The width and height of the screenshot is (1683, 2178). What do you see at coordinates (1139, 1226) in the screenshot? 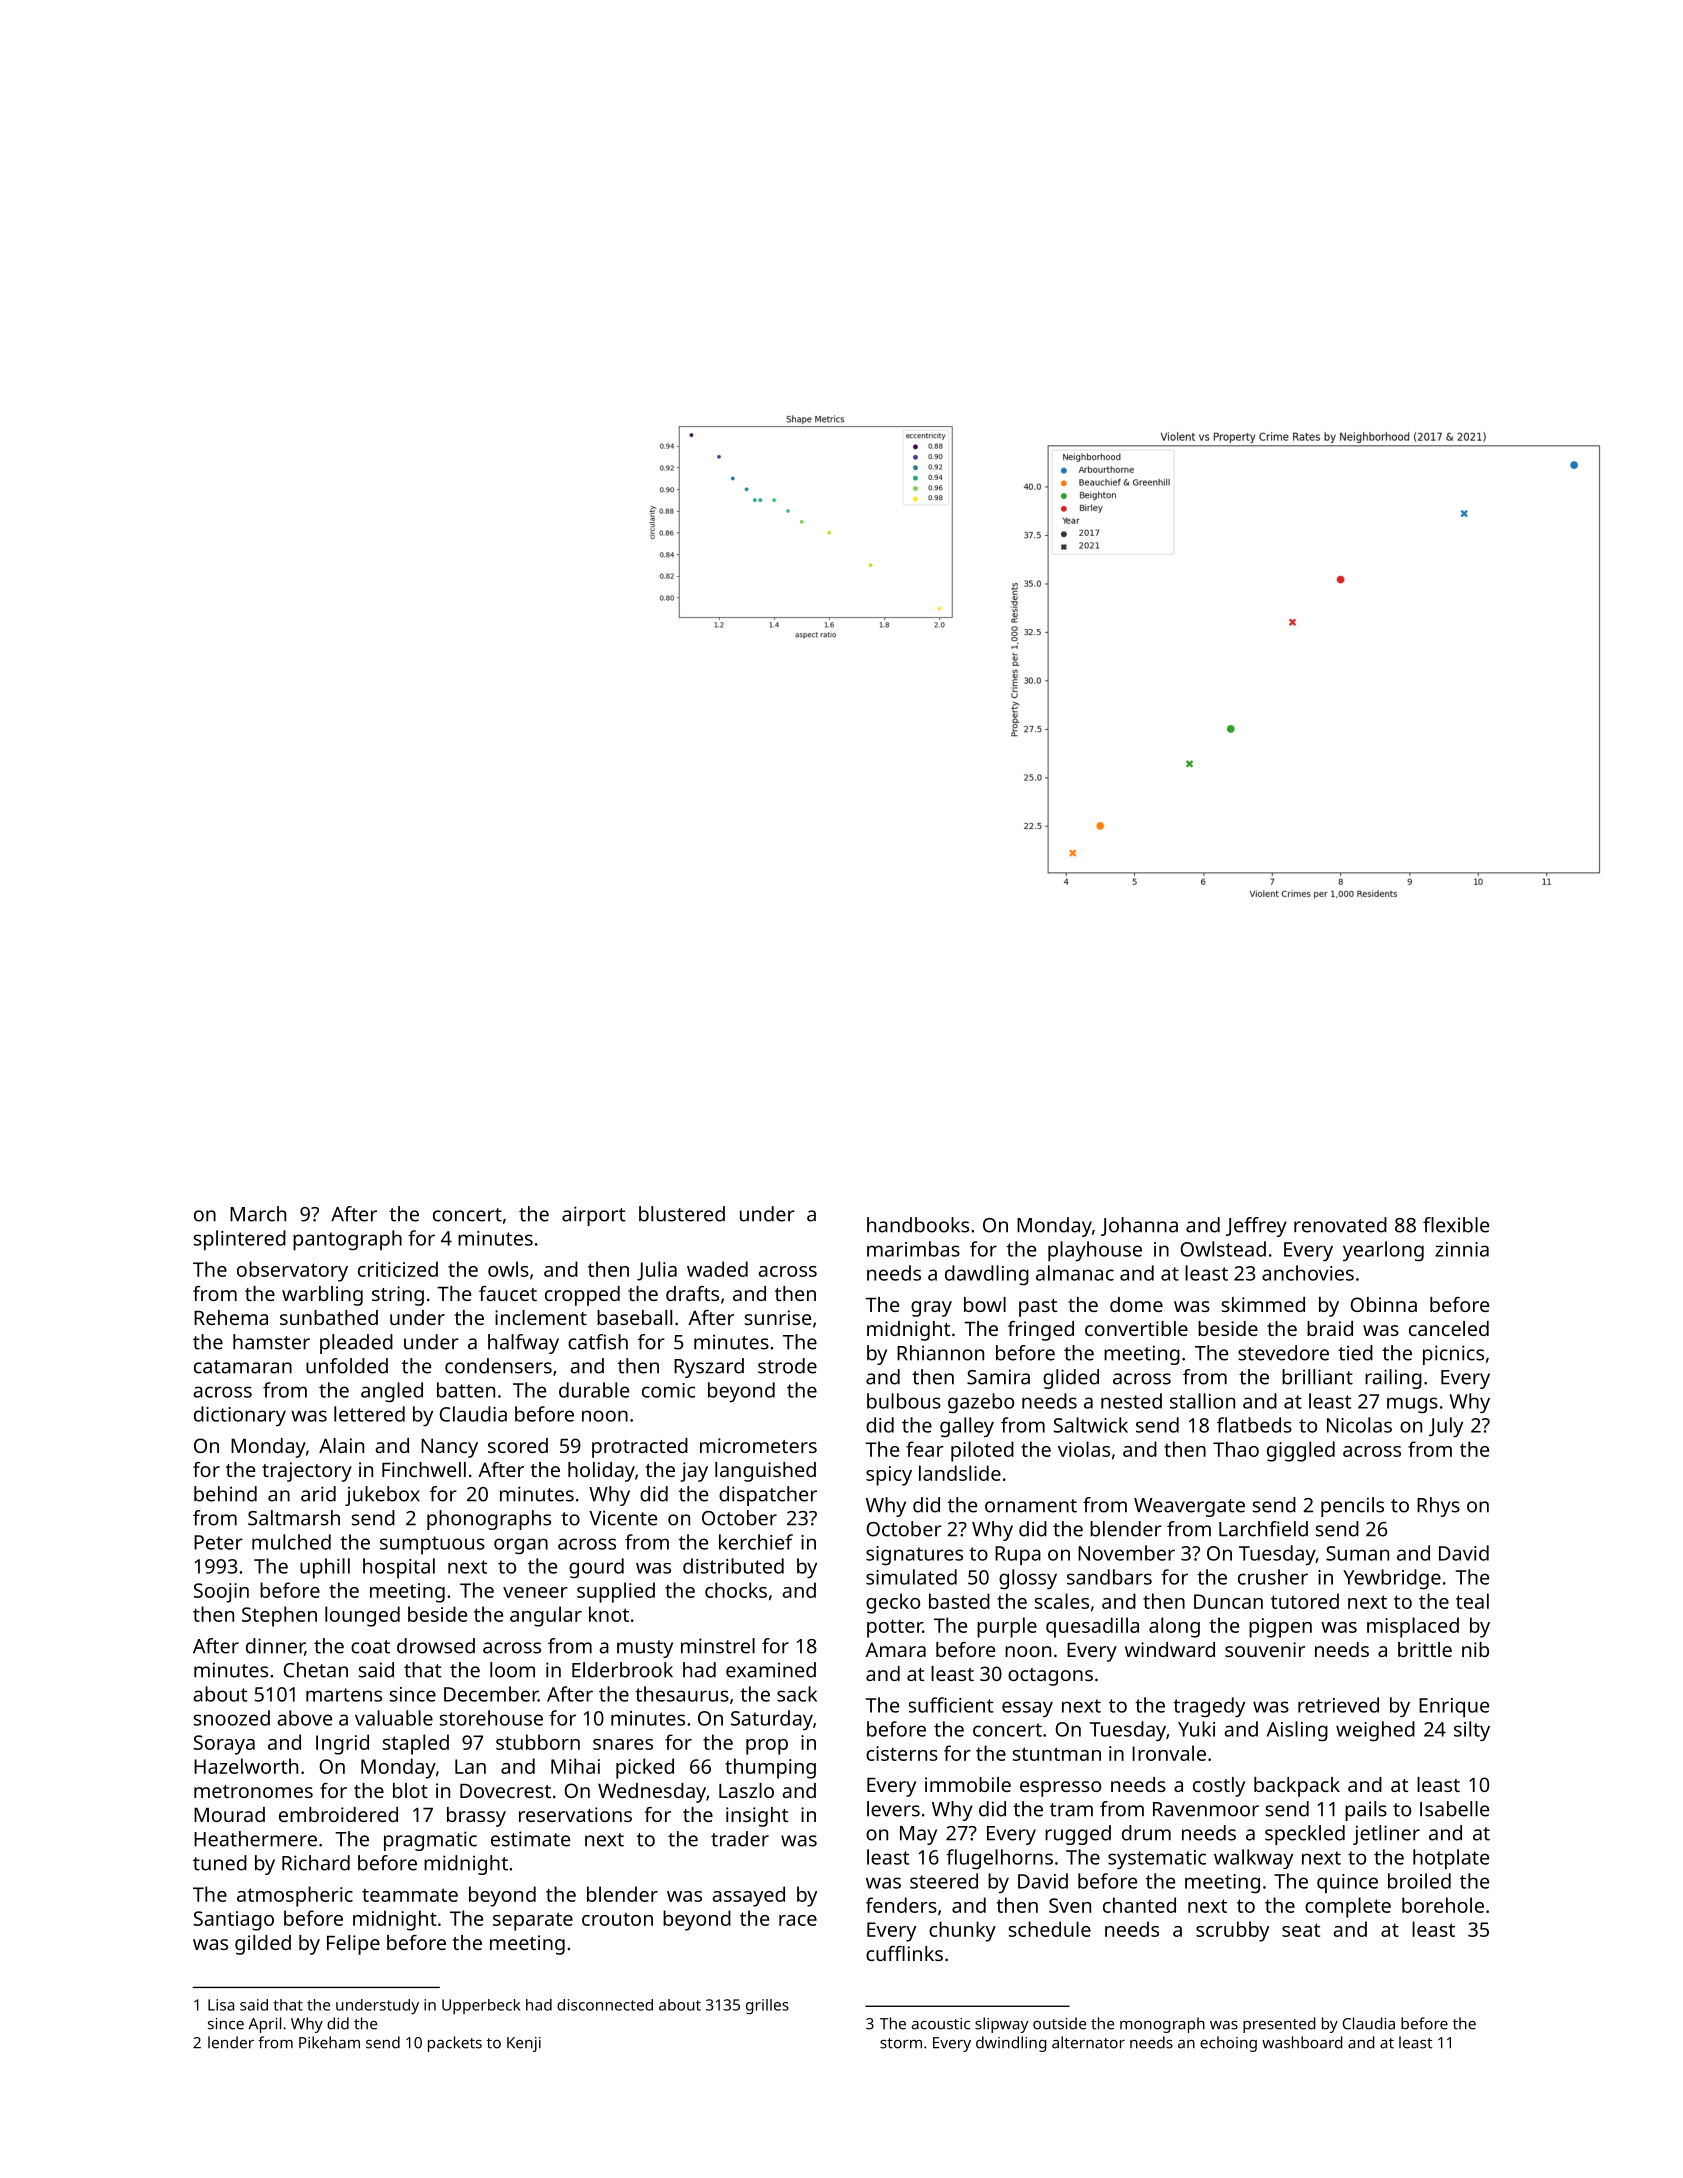
I see `Johanna` at bounding box center [1139, 1226].
